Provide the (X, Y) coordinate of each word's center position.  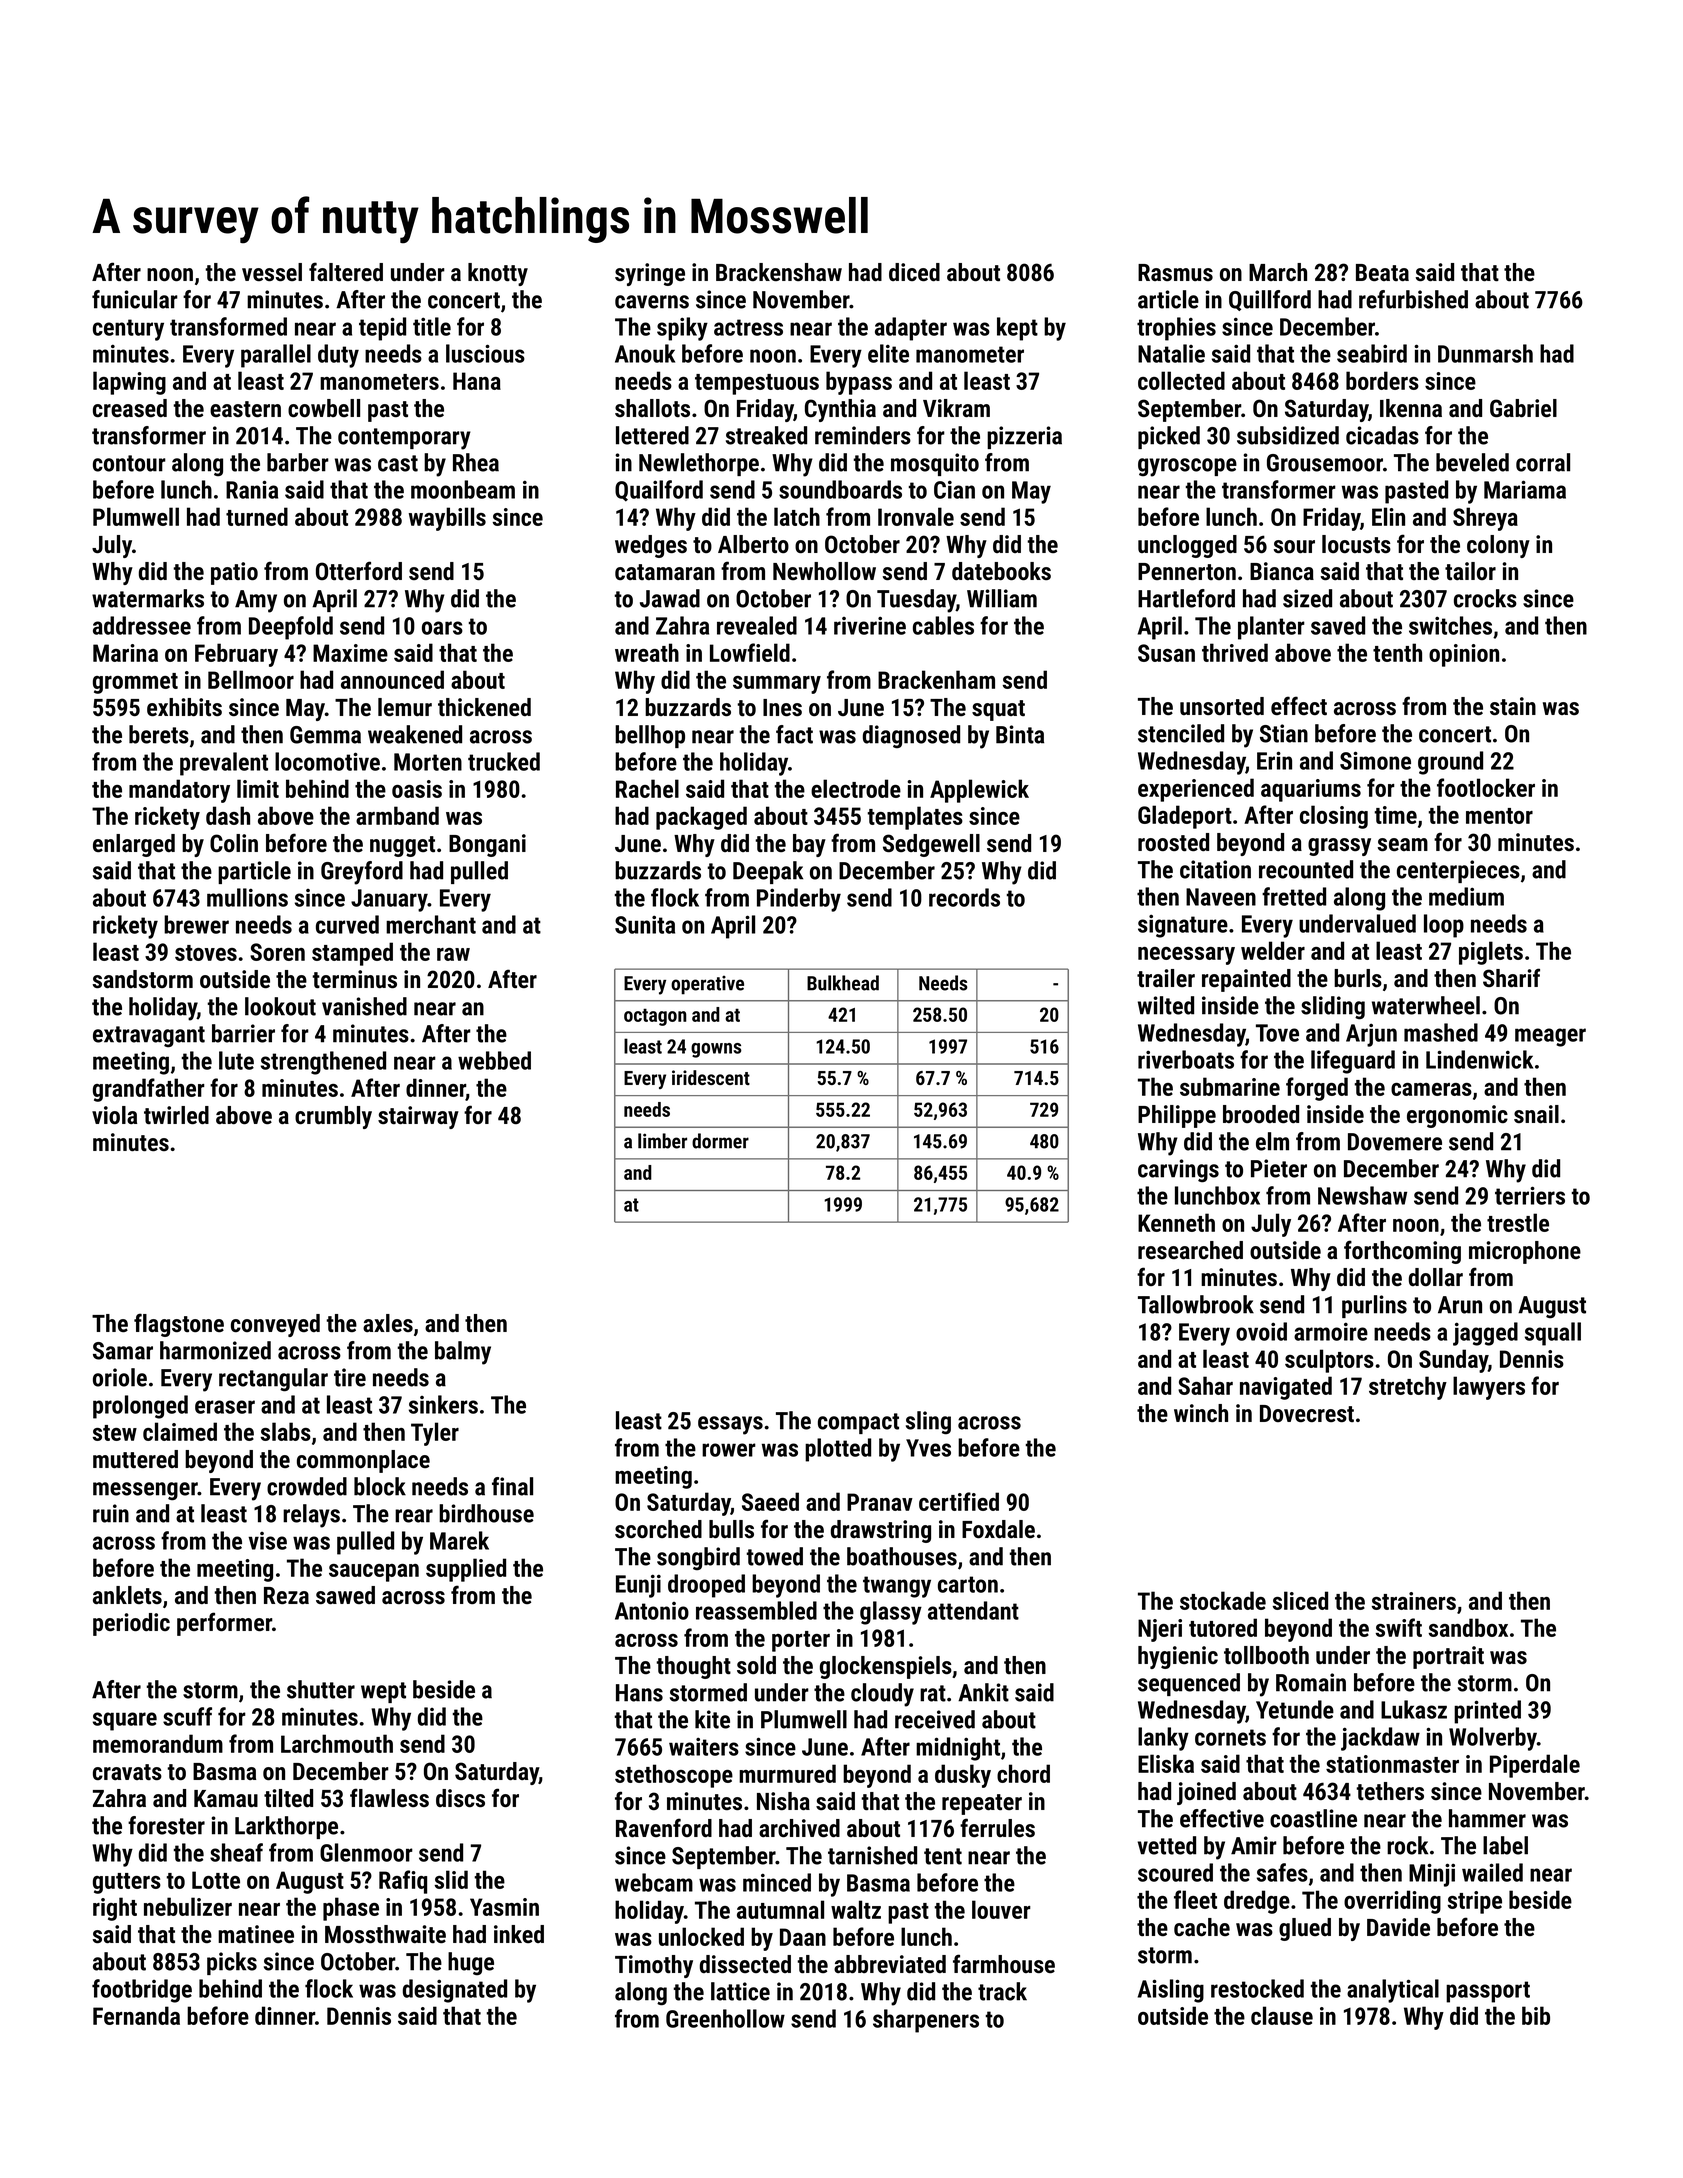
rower (729, 1450)
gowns (716, 1050)
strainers (1414, 1601)
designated (455, 1991)
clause (1282, 2015)
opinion (1464, 655)
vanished (364, 1006)
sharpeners (926, 2021)
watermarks (148, 598)
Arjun (1371, 1035)
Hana (477, 381)
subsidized (1288, 435)
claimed (180, 1431)
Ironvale (916, 516)
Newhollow (824, 571)
